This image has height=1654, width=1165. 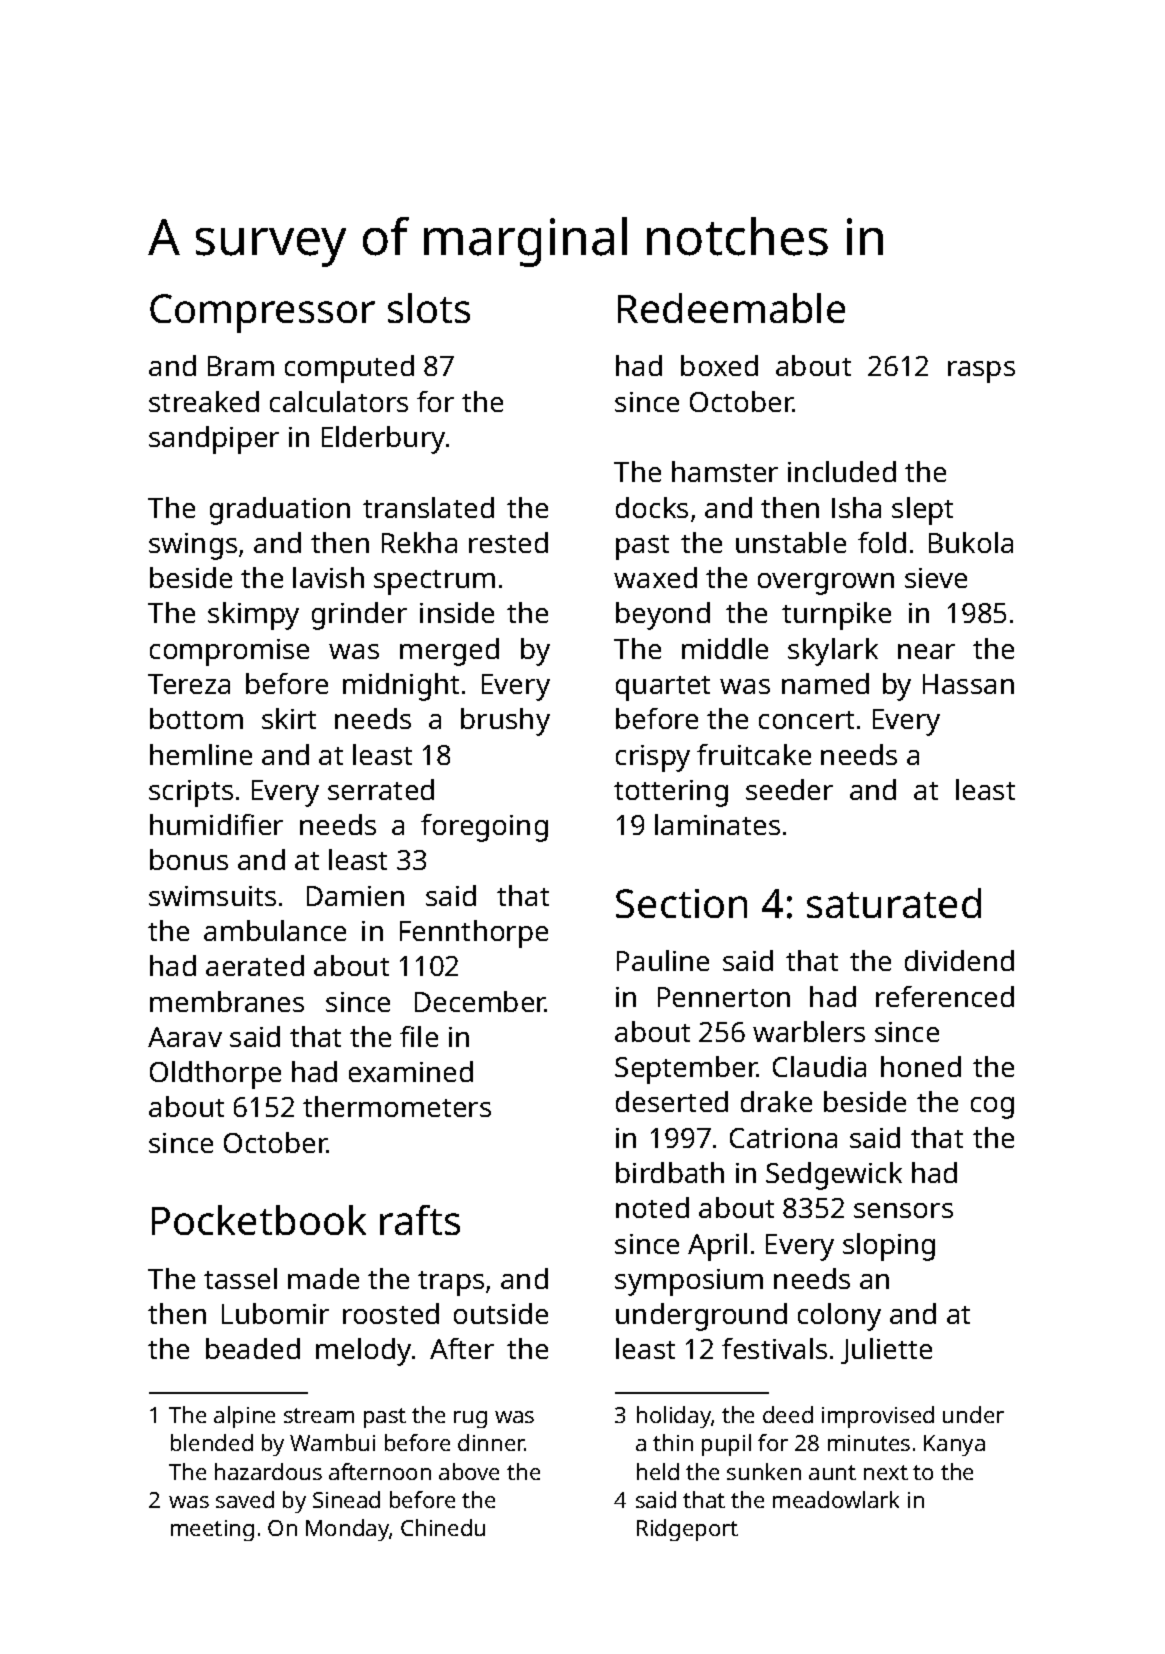 I want to click on sensors, so click(x=903, y=1210).
